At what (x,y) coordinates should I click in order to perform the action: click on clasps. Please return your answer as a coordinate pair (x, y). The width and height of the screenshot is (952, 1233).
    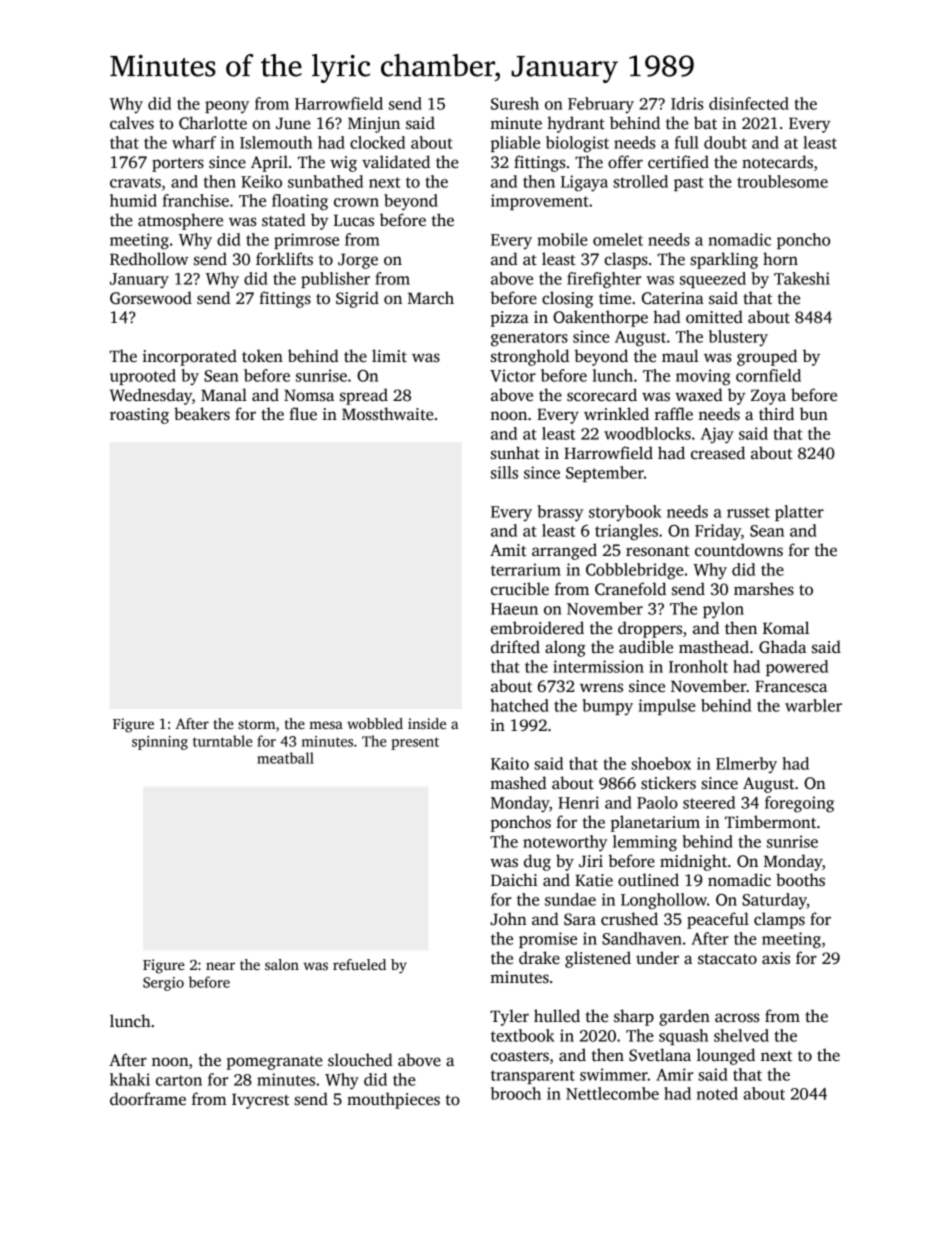
    Looking at the image, I should click on (626, 260).
